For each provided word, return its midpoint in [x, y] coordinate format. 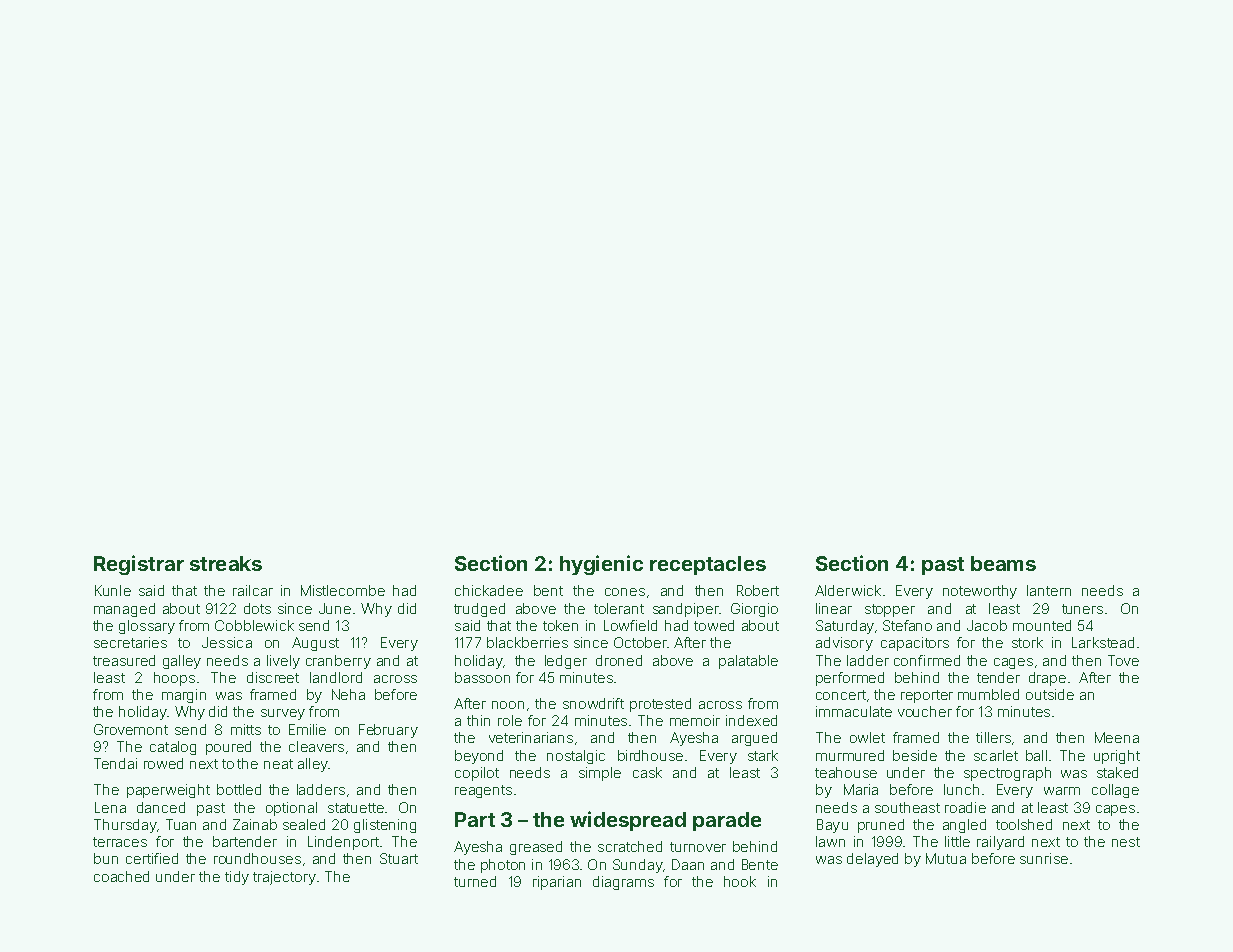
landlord [336, 677]
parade [727, 821]
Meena [1117, 737]
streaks [226, 563]
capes [1115, 810]
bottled [239, 789]
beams [1003, 563]
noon [508, 705]
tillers [993, 737]
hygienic [601, 565]
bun [106, 858]
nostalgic [576, 757]
